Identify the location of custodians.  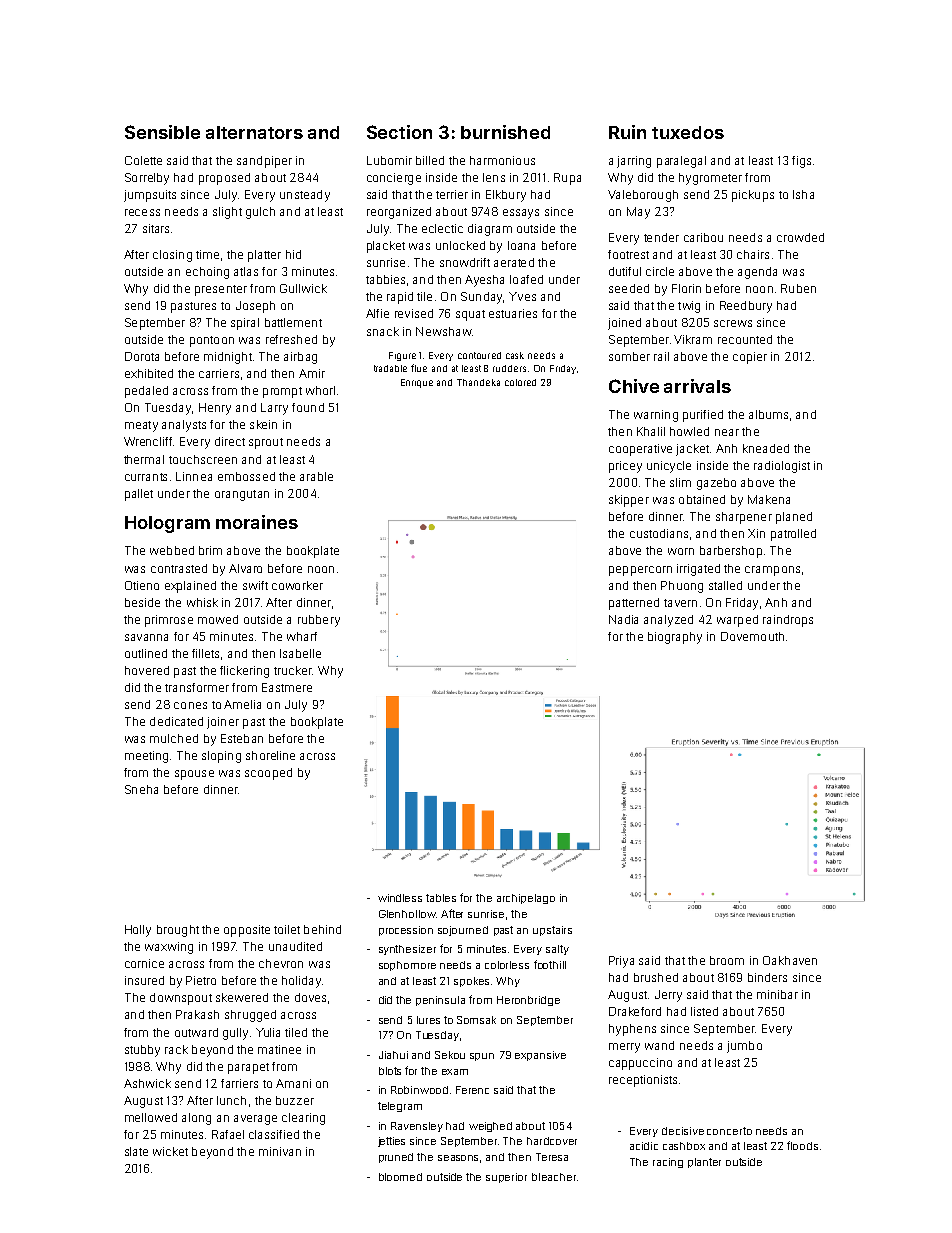
(659, 533).
